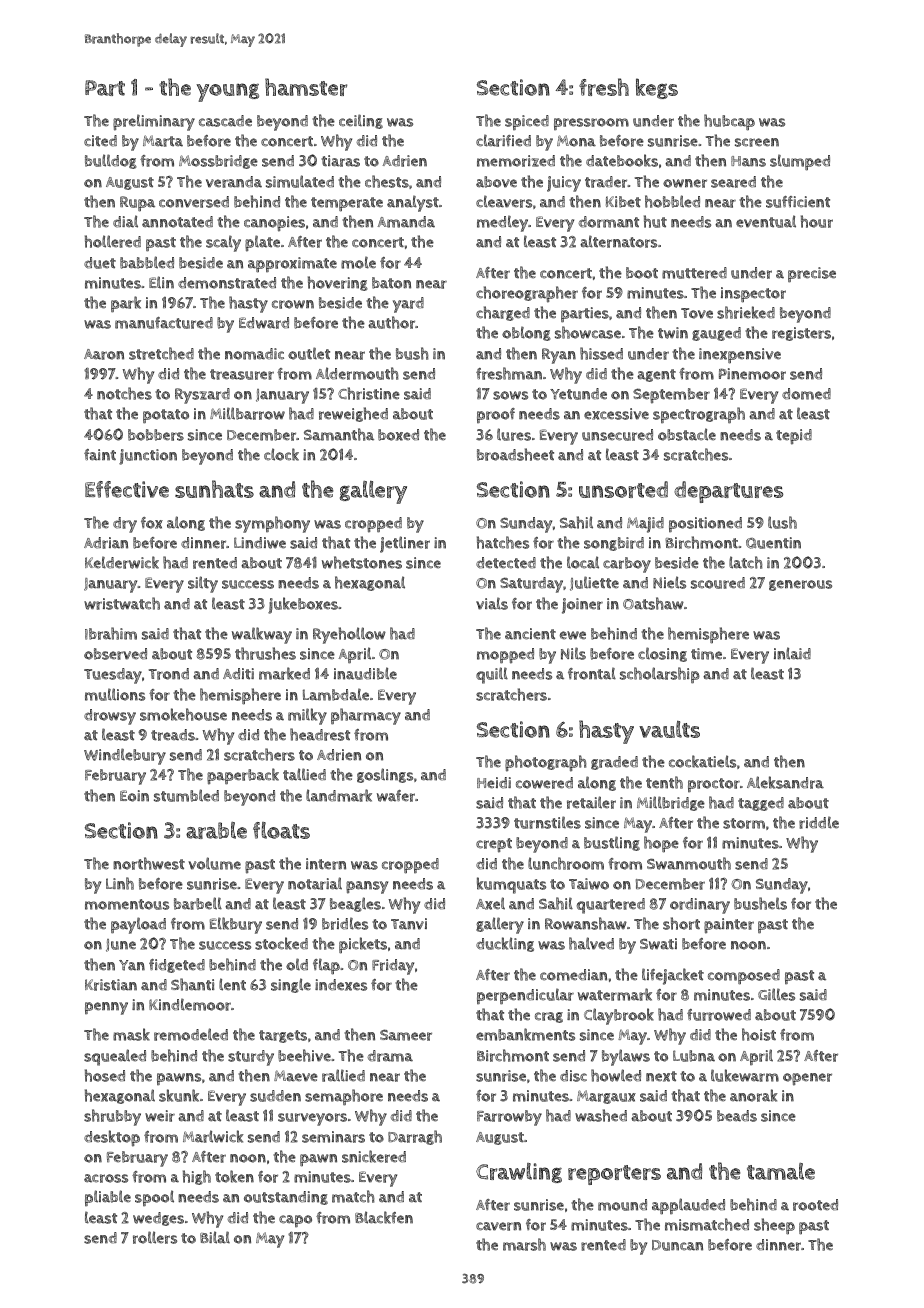 The height and width of the screenshot is (1308, 924). What do you see at coordinates (503, 542) in the screenshot?
I see `hatches` at bounding box center [503, 542].
